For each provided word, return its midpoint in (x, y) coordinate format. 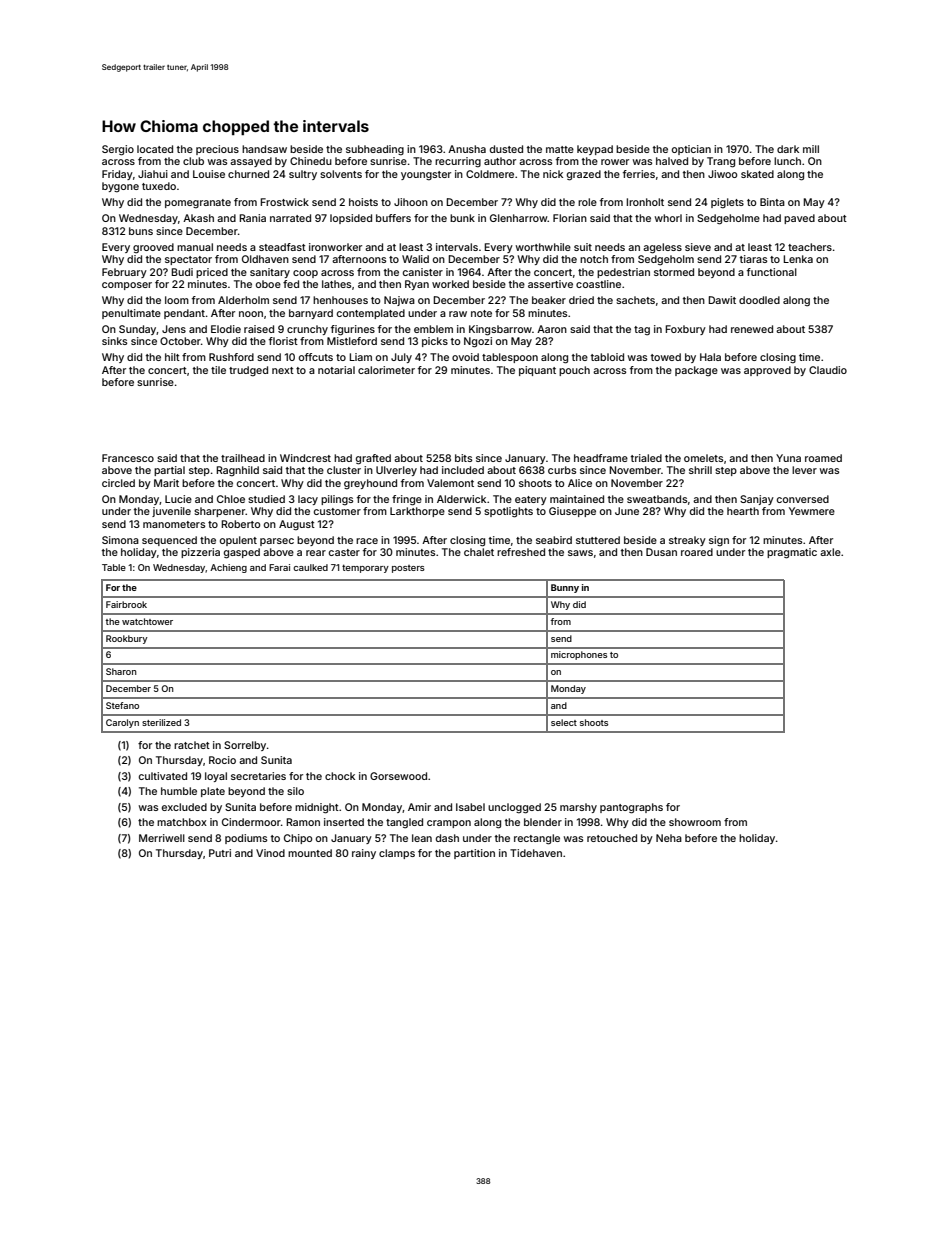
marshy (578, 808)
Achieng (228, 568)
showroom (695, 822)
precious (217, 150)
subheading (375, 150)
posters (408, 569)
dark (788, 149)
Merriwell (162, 838)
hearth (743, 511)
